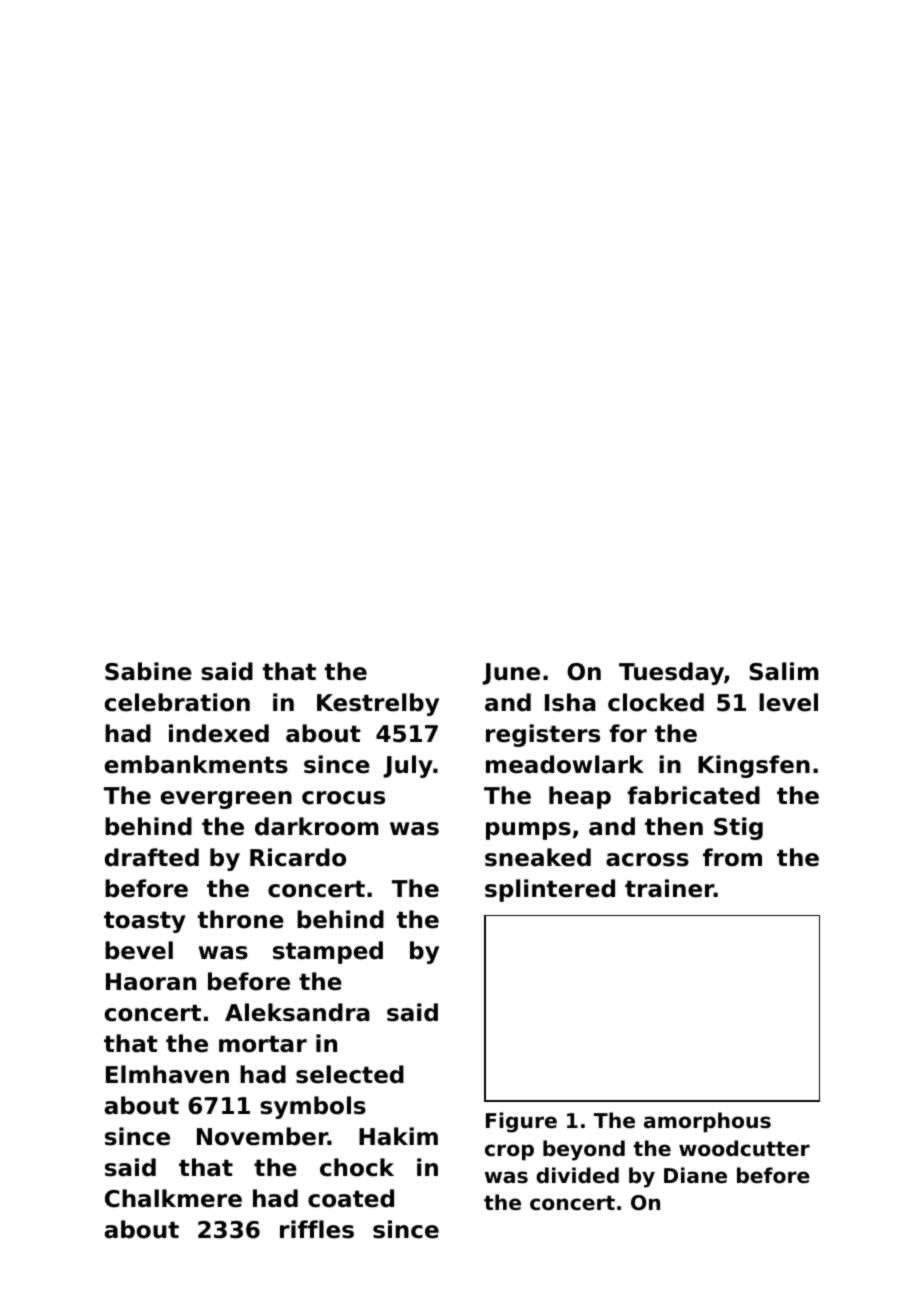 The image size is (924, 1311). I want to click on amorphous, so click(707, 1122).
